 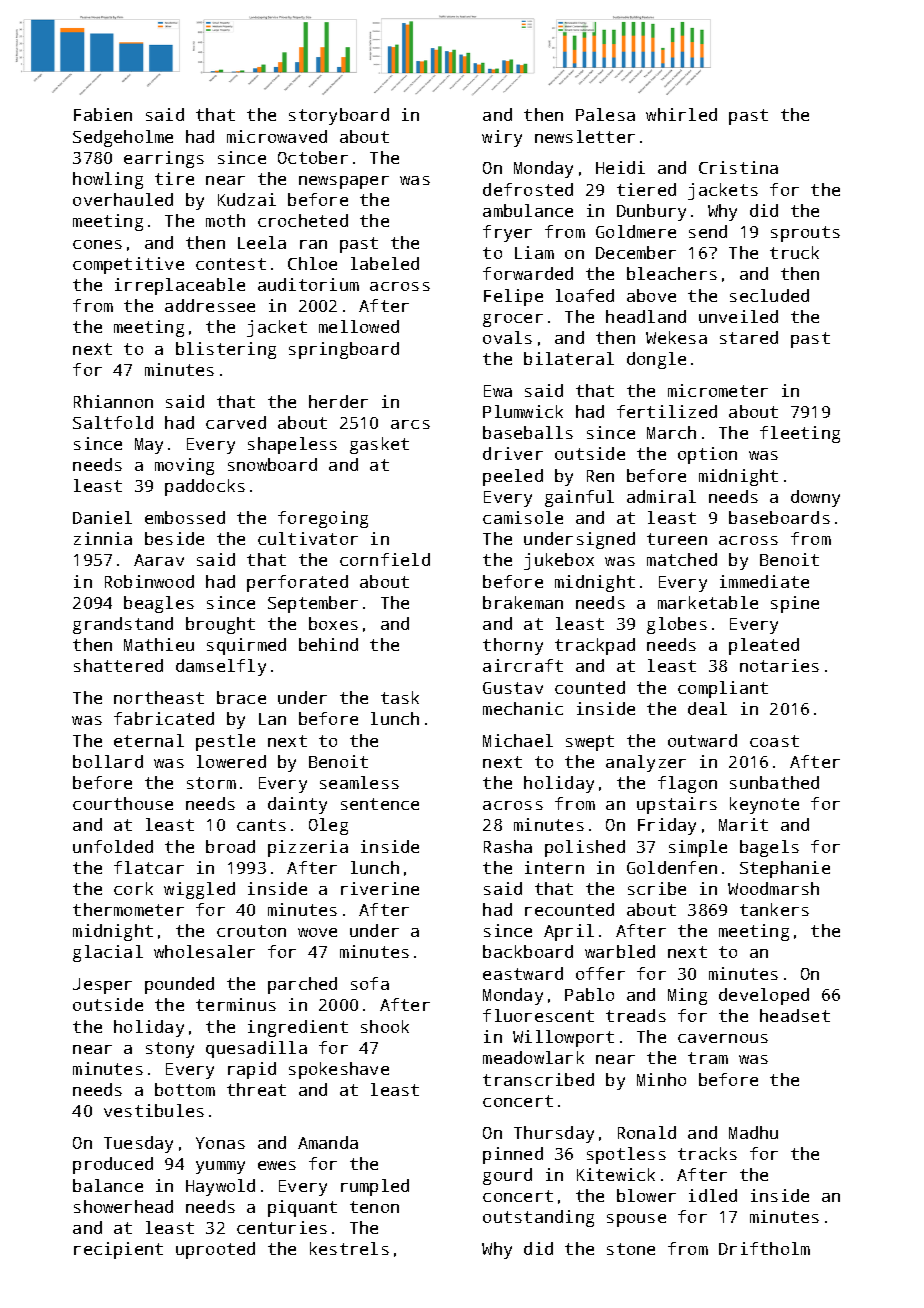 What do you see at coordinates (626, 1155) in the screenshot?
I see `spotless` at bounding box center [626, 1155].
